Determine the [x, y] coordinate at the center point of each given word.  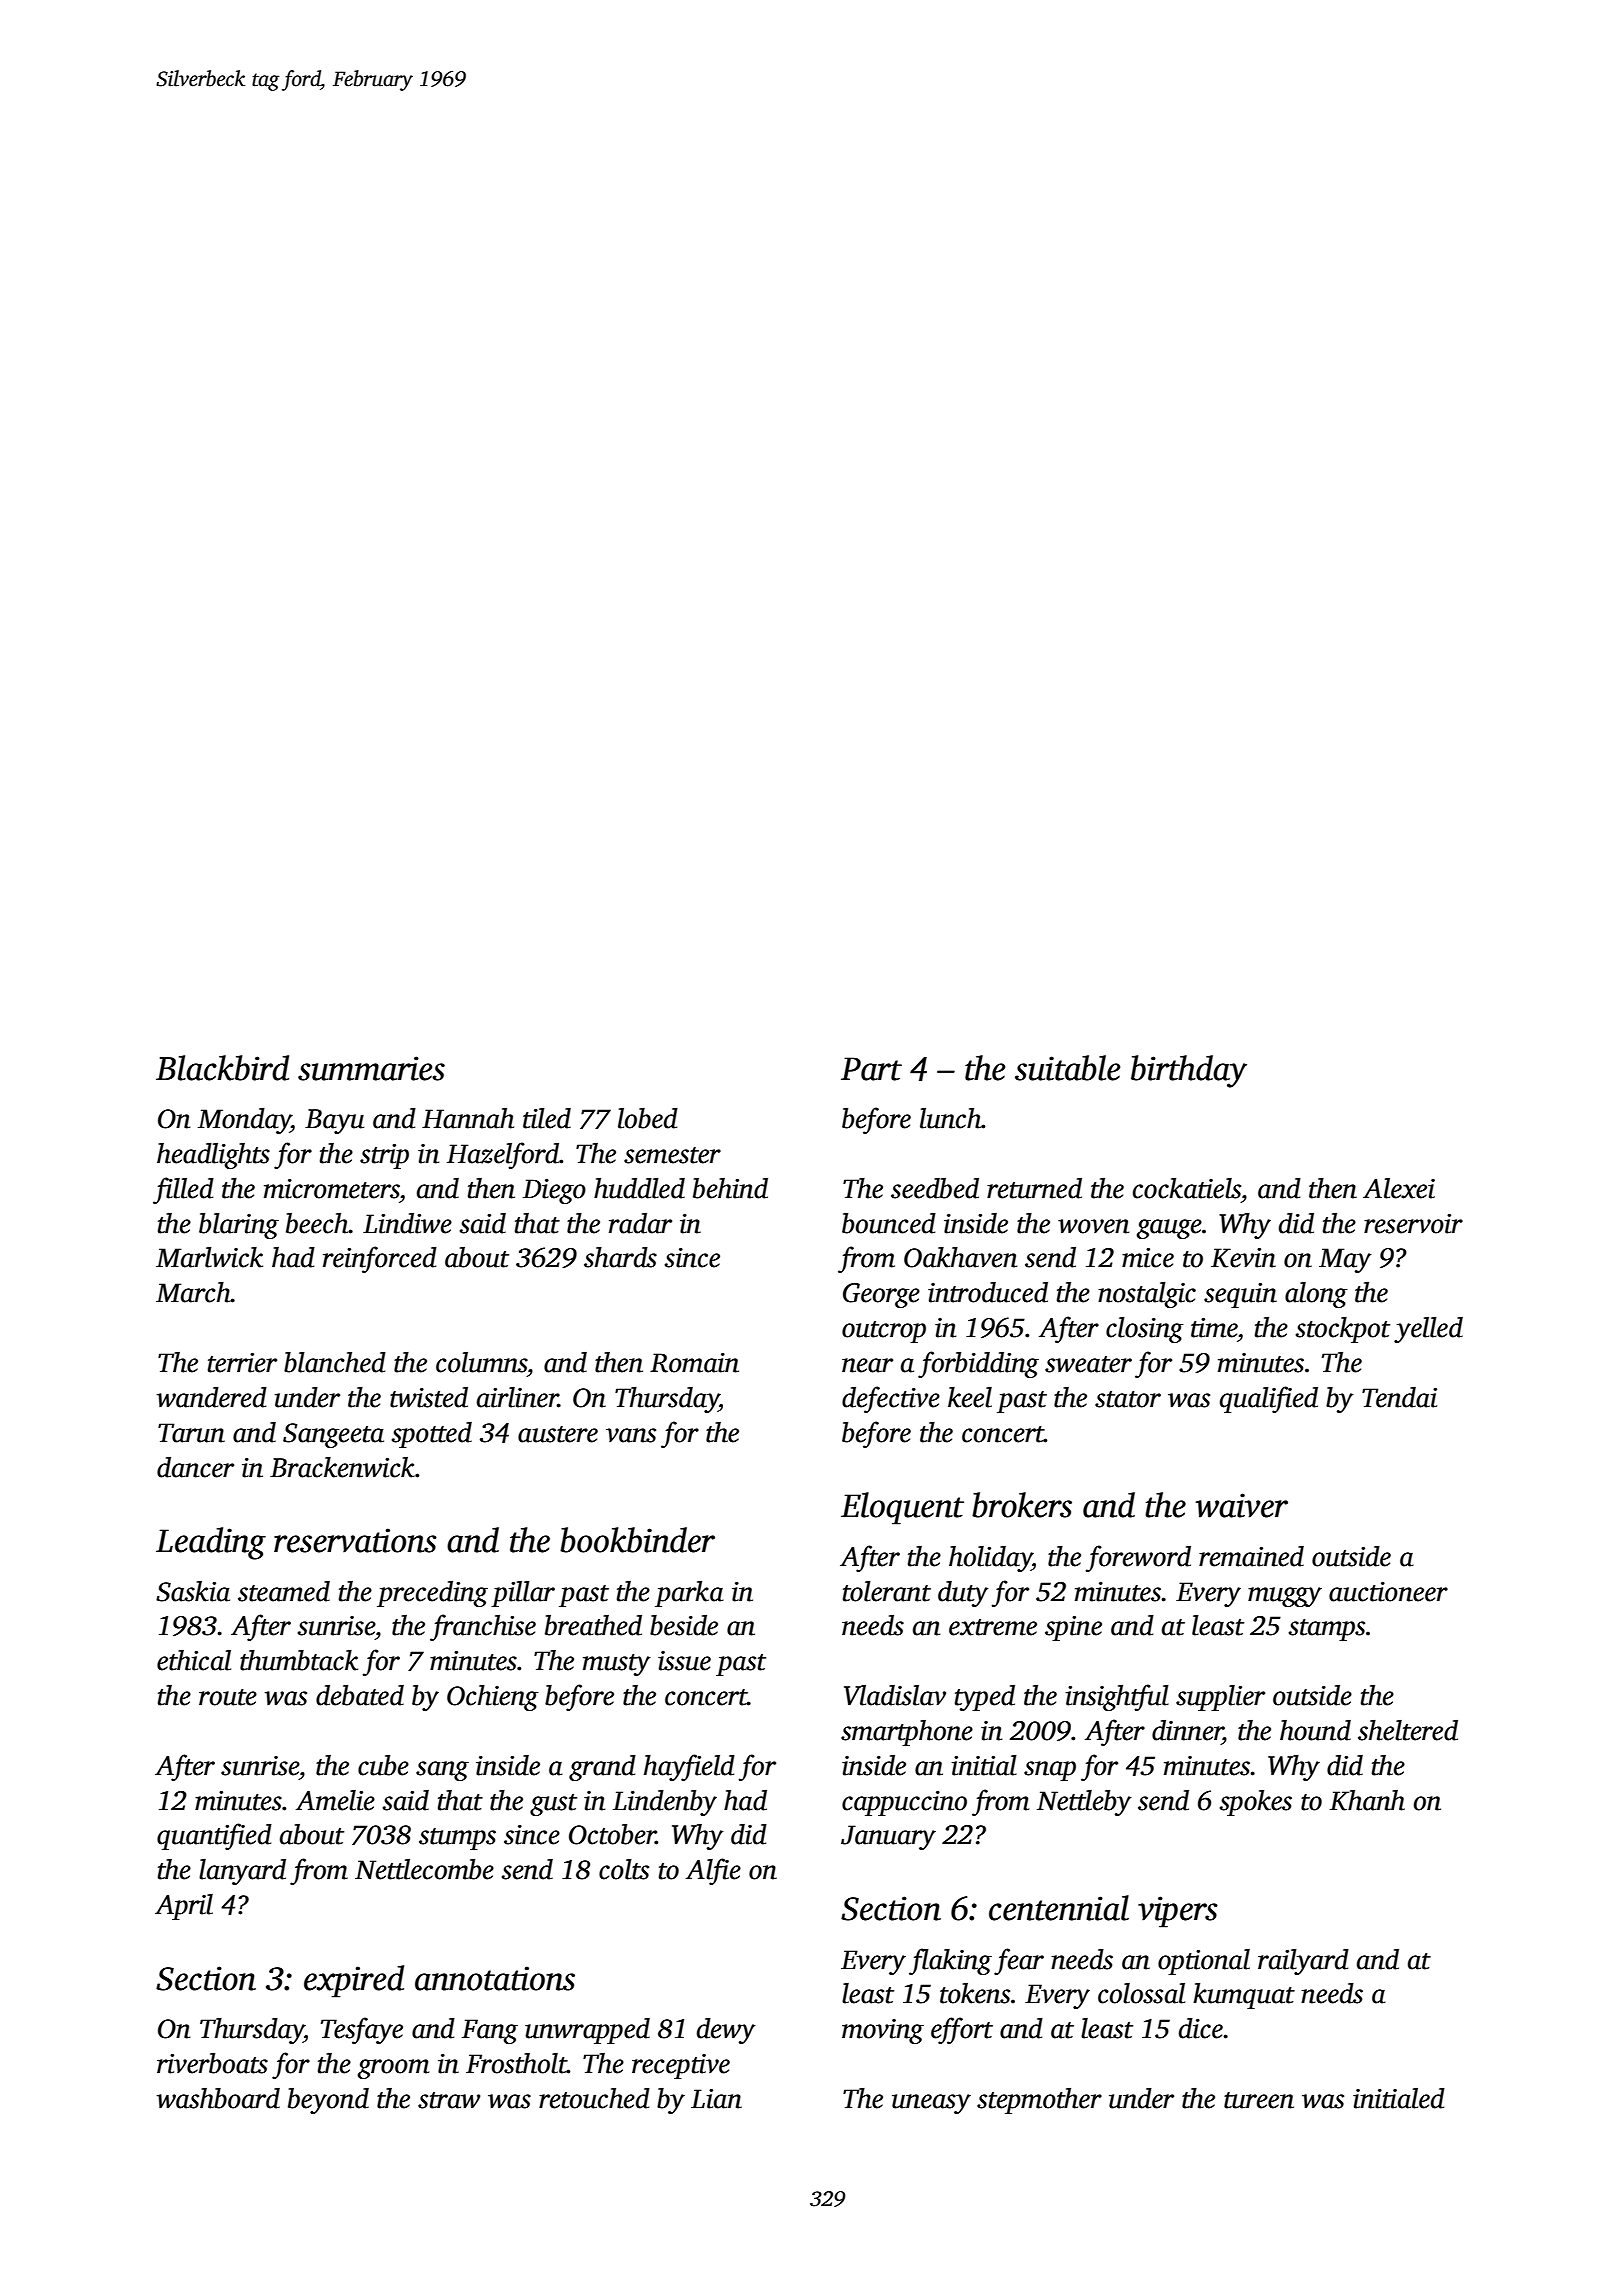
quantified [214, 1836]
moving [883, 2031]
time [1214, 1328]
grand [602, 1768]
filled [183, 1190]
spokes [1255, 1803]
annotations [495, 1978]
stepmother [1039, 2101]
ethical [194, 1660]
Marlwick [209, 1257]
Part [871, 1069]
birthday [1189, 1071]
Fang [490, 2031]
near [867, 1365]
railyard [1303, 1962]
